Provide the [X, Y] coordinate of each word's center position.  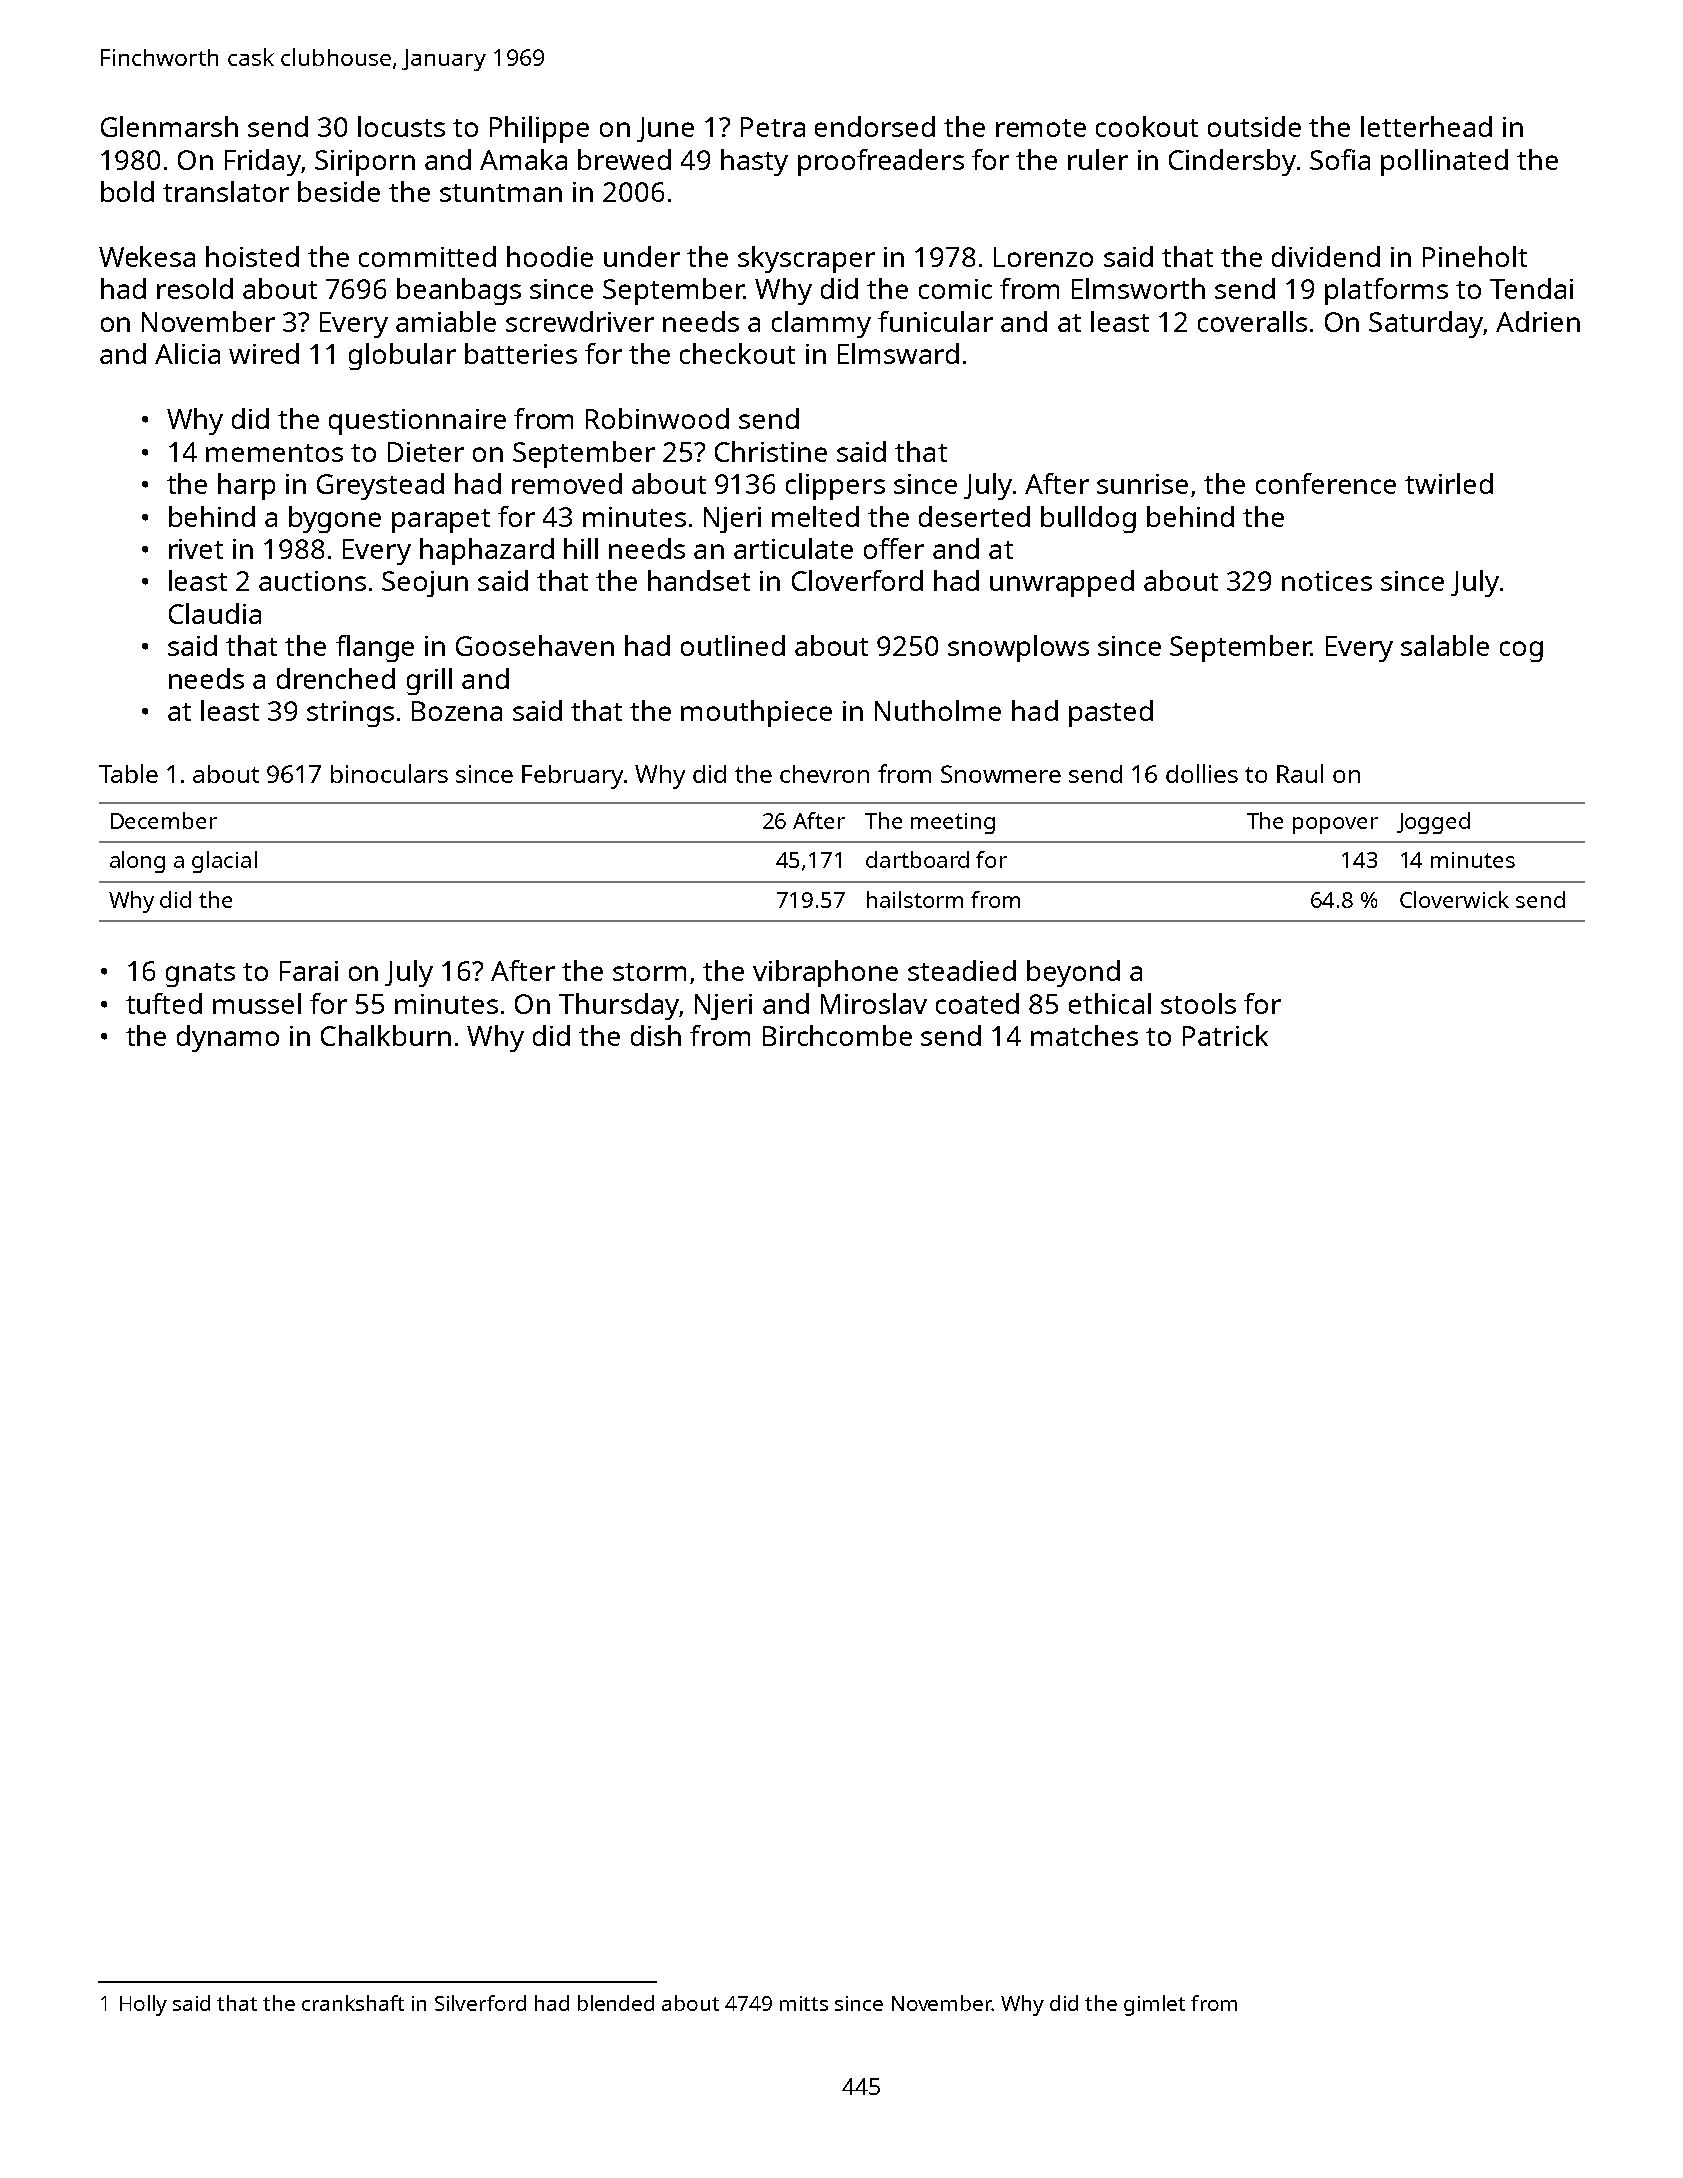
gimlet [1154, 2005]
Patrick [1225, 1035]
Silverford [480, 2003]
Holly [143, 2005]
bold [127, 191]
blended [616, 2003]
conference [1326, 483]
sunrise [1142, 484]
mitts [804, 2003]
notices [1327, 581]
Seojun [425, 584]
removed [567, 483]
